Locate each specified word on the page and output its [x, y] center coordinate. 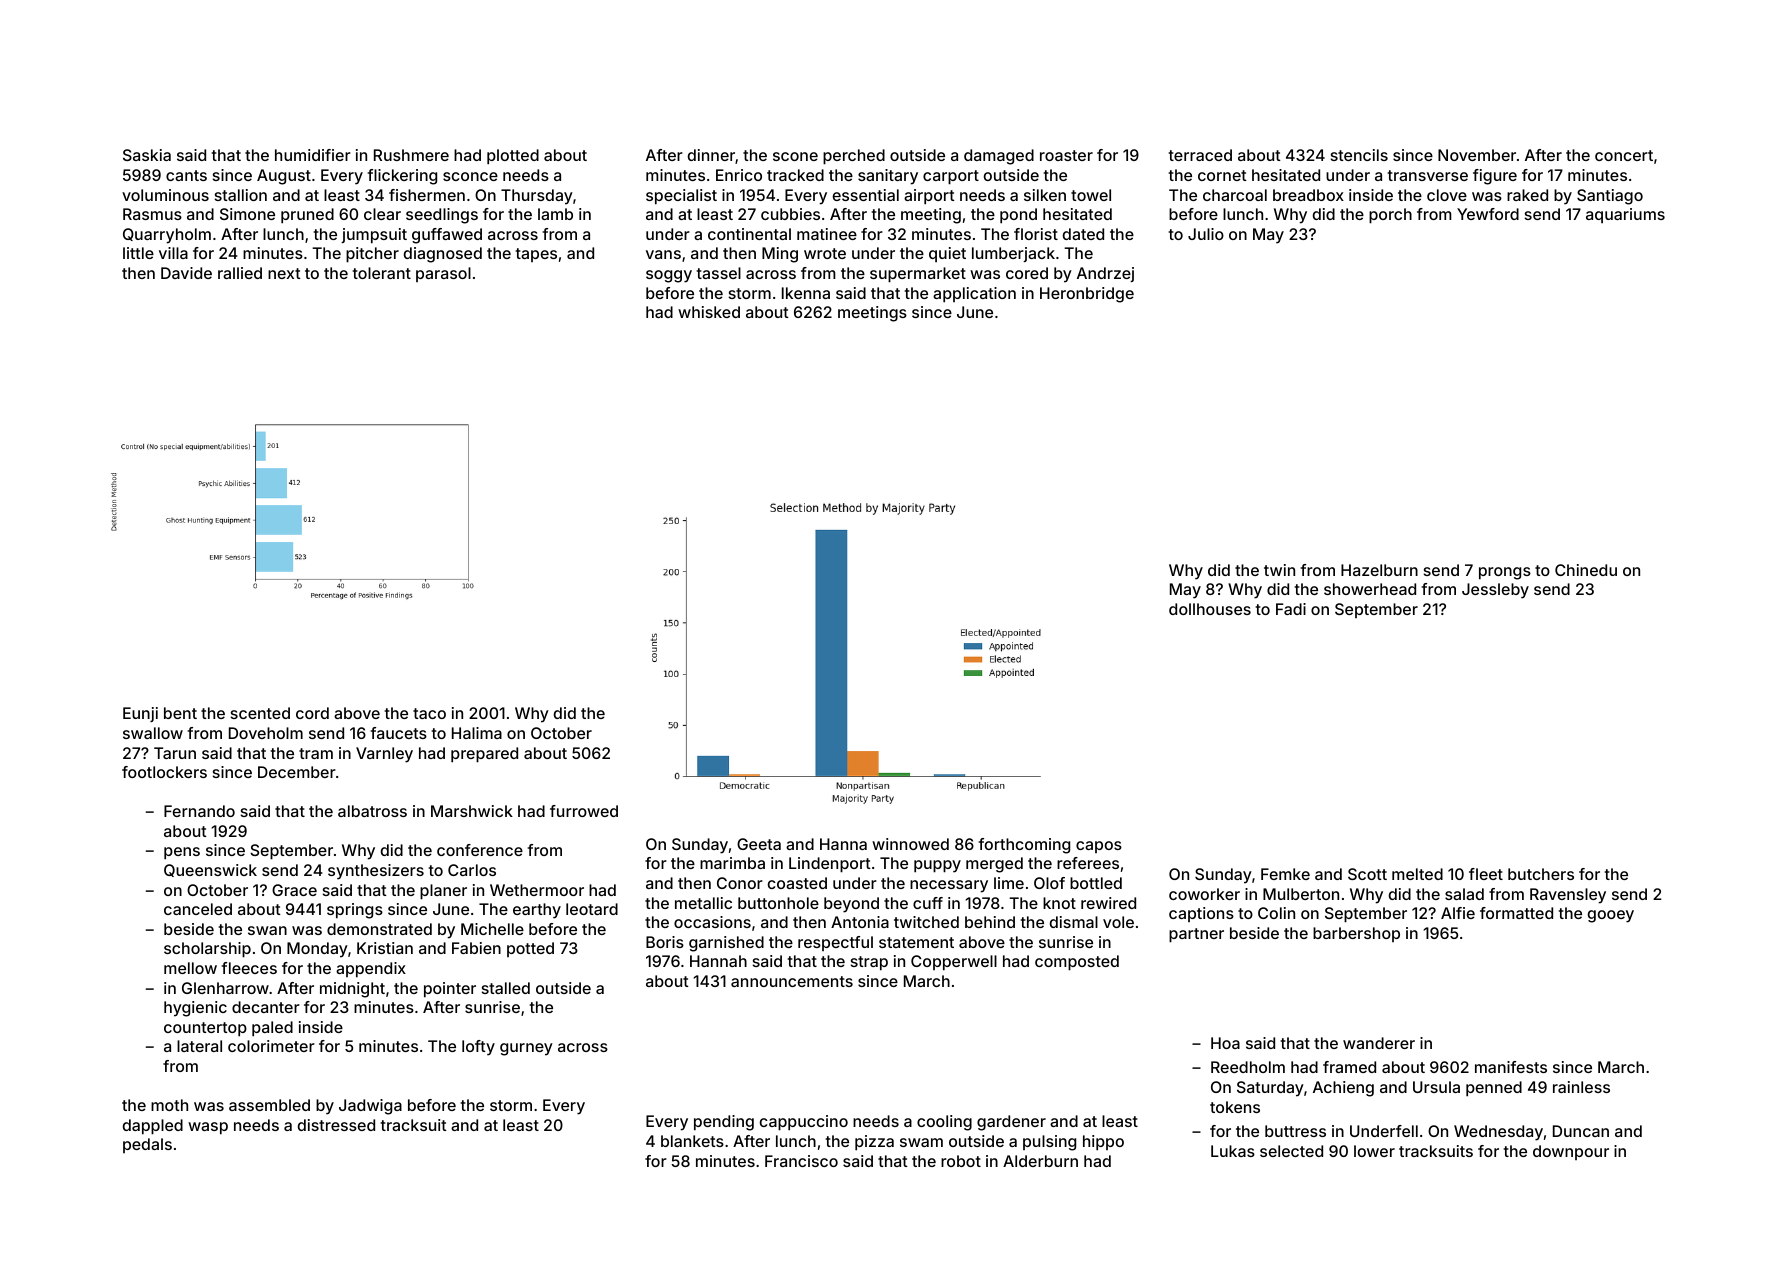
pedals [147, 1145]
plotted [513, 157]
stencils [1359, 155]
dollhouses [1210, 609]
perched [854, 157]
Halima [477, 733]
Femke [1285, 874]
